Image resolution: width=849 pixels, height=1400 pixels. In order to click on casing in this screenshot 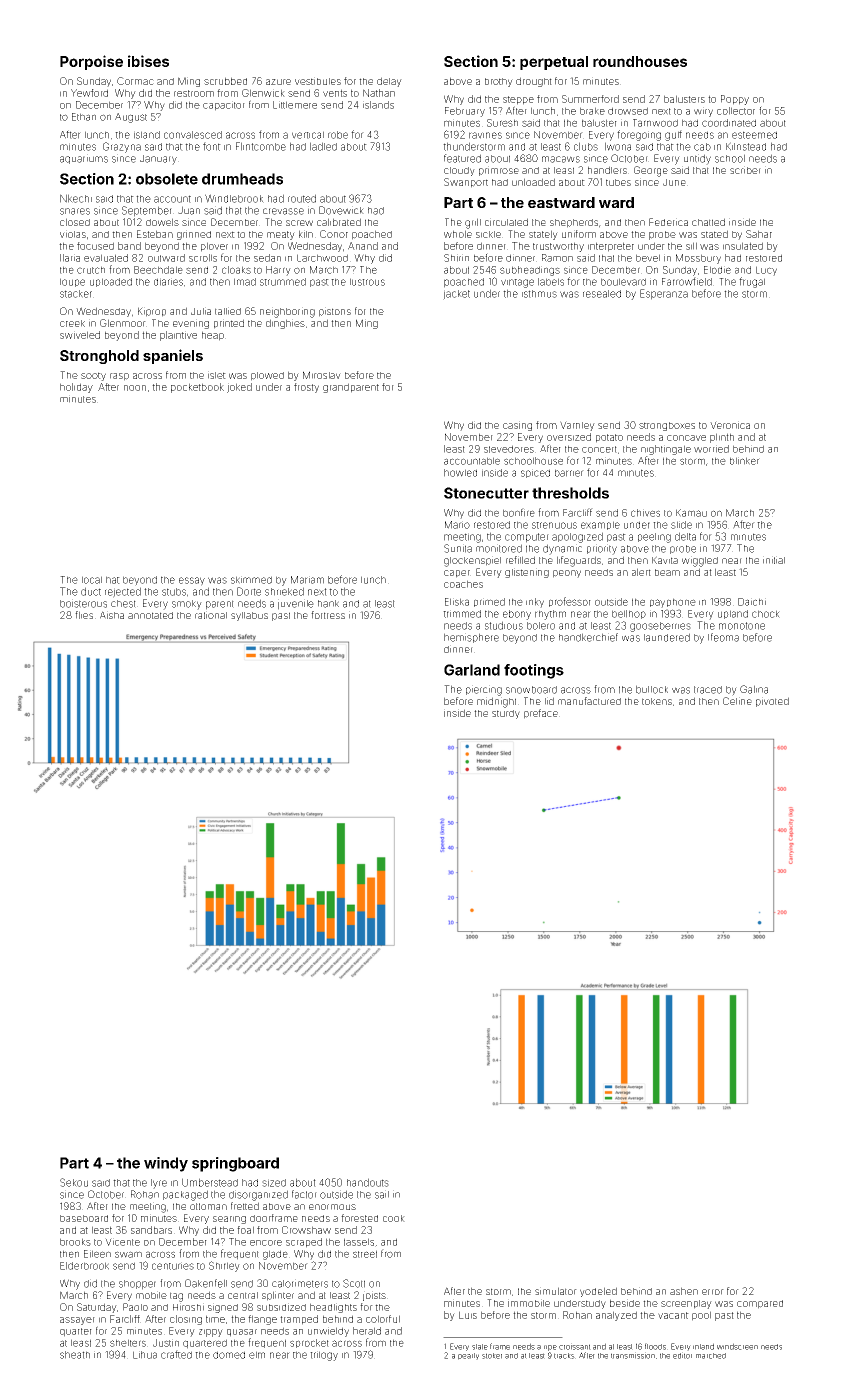, I will do `click(517, 426)`.
